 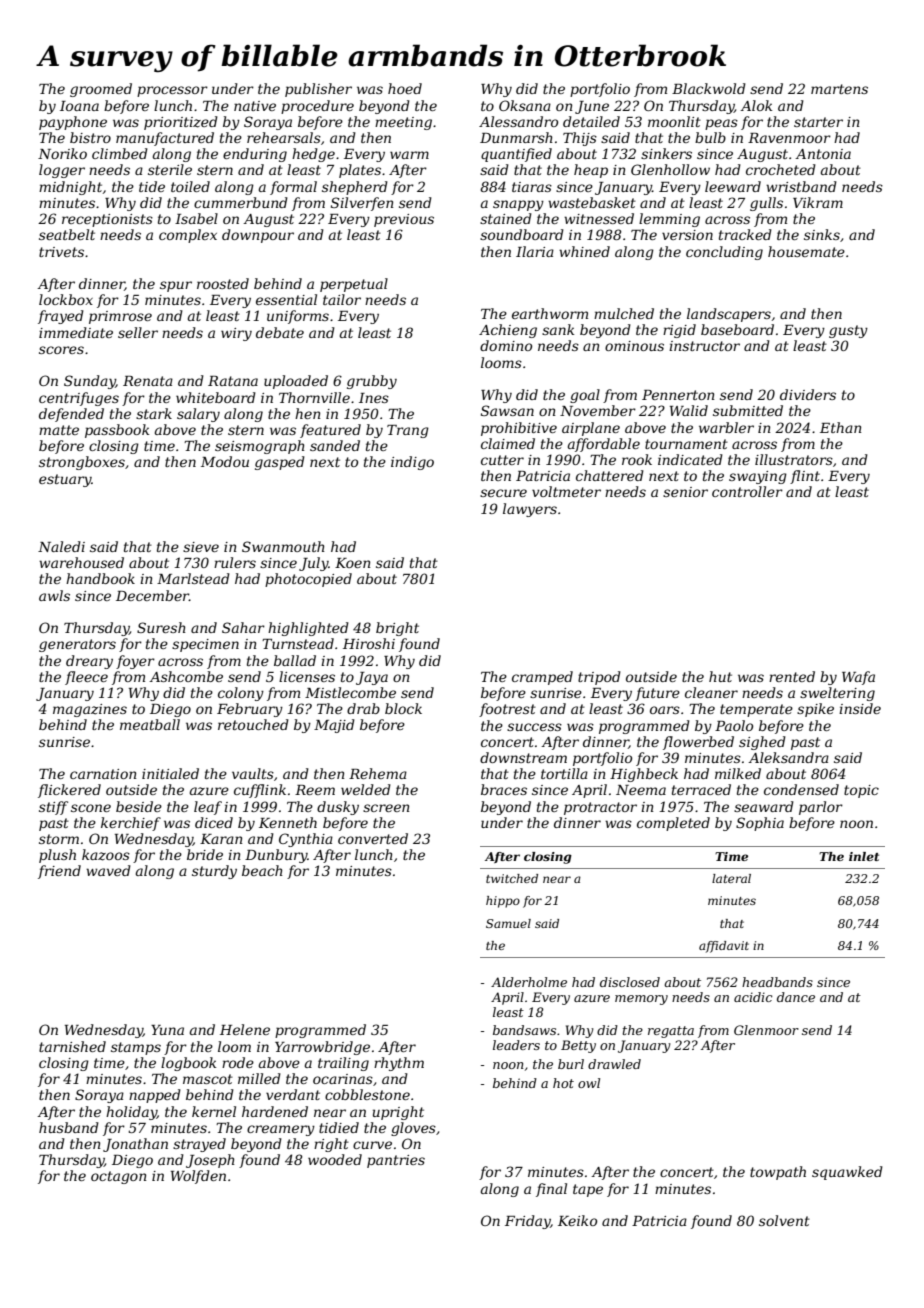 I want to click on leaders, so click(x=516, y=1045).
